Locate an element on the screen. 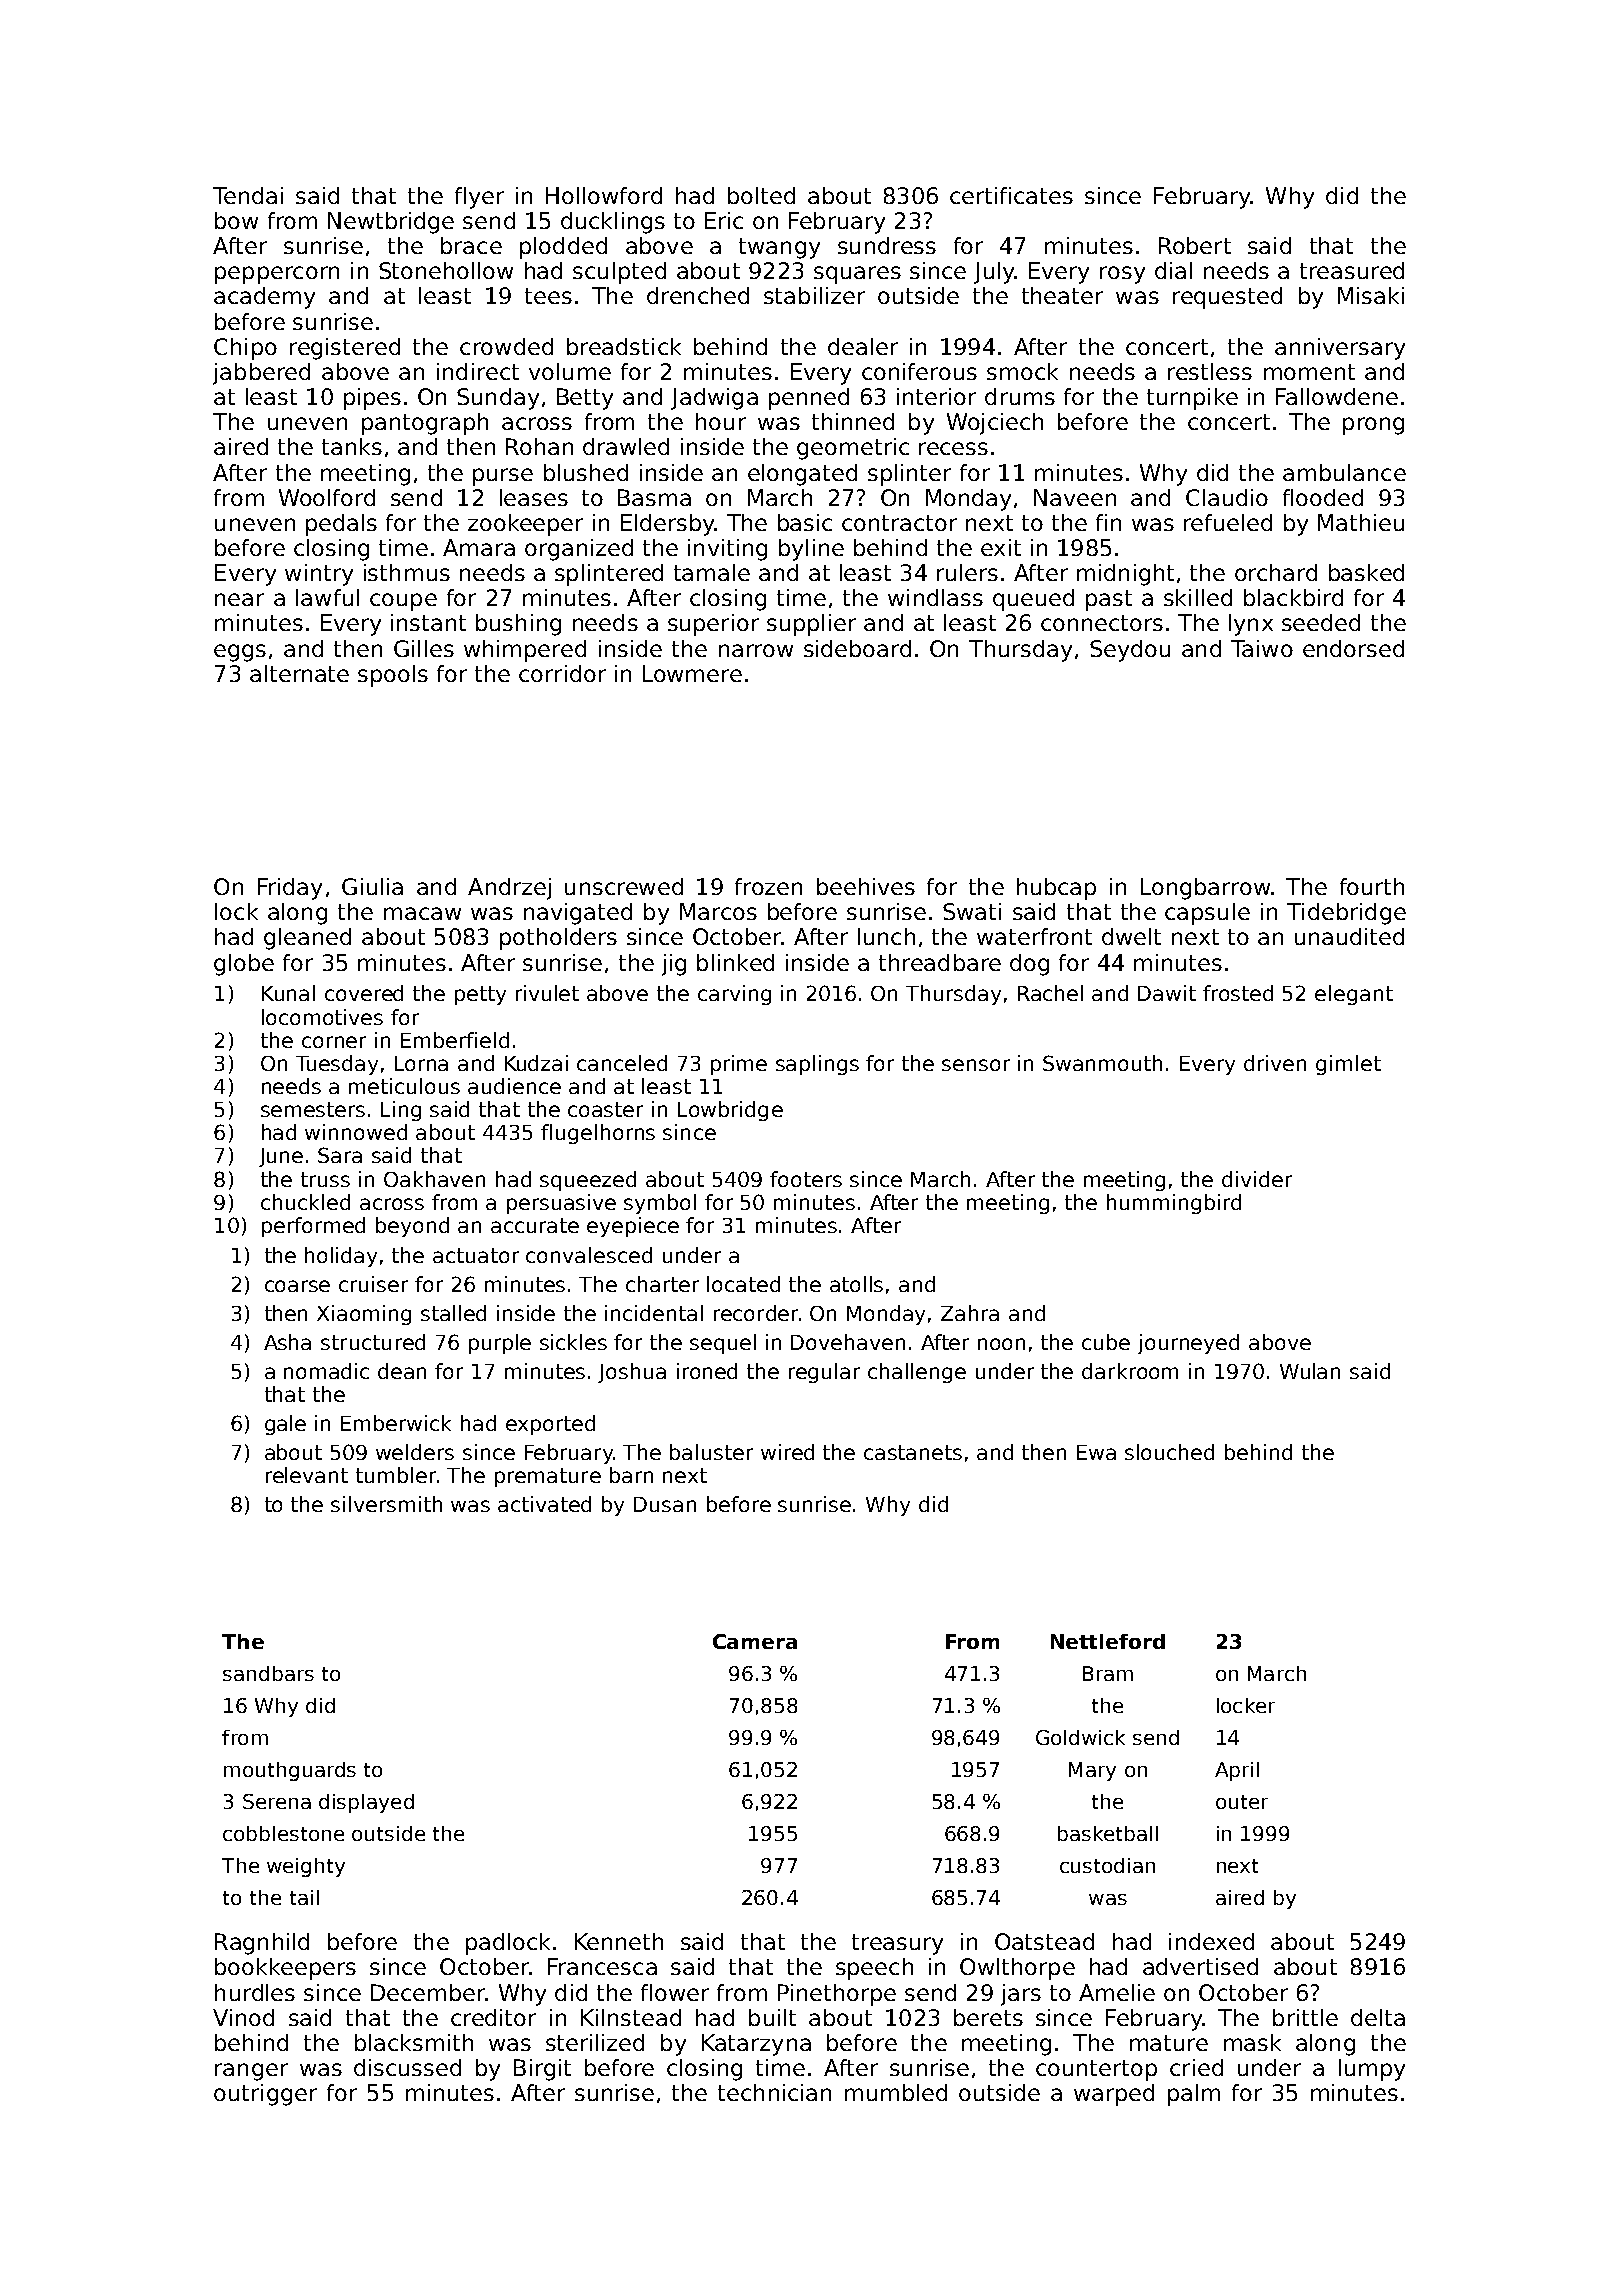  semesters is located at coordinates (313, 1109).
